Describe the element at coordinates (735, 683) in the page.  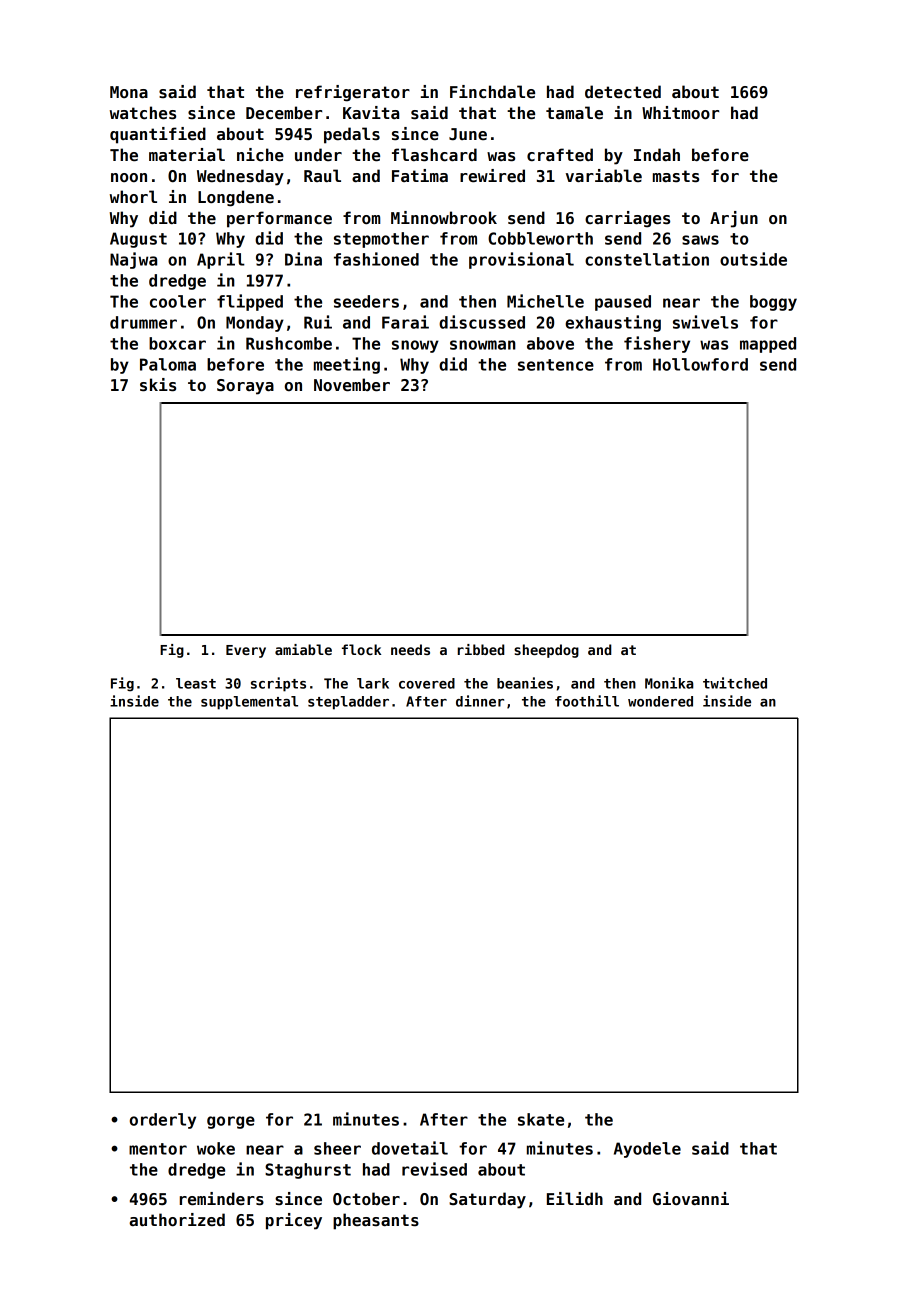
I see `twitched` at that location.
